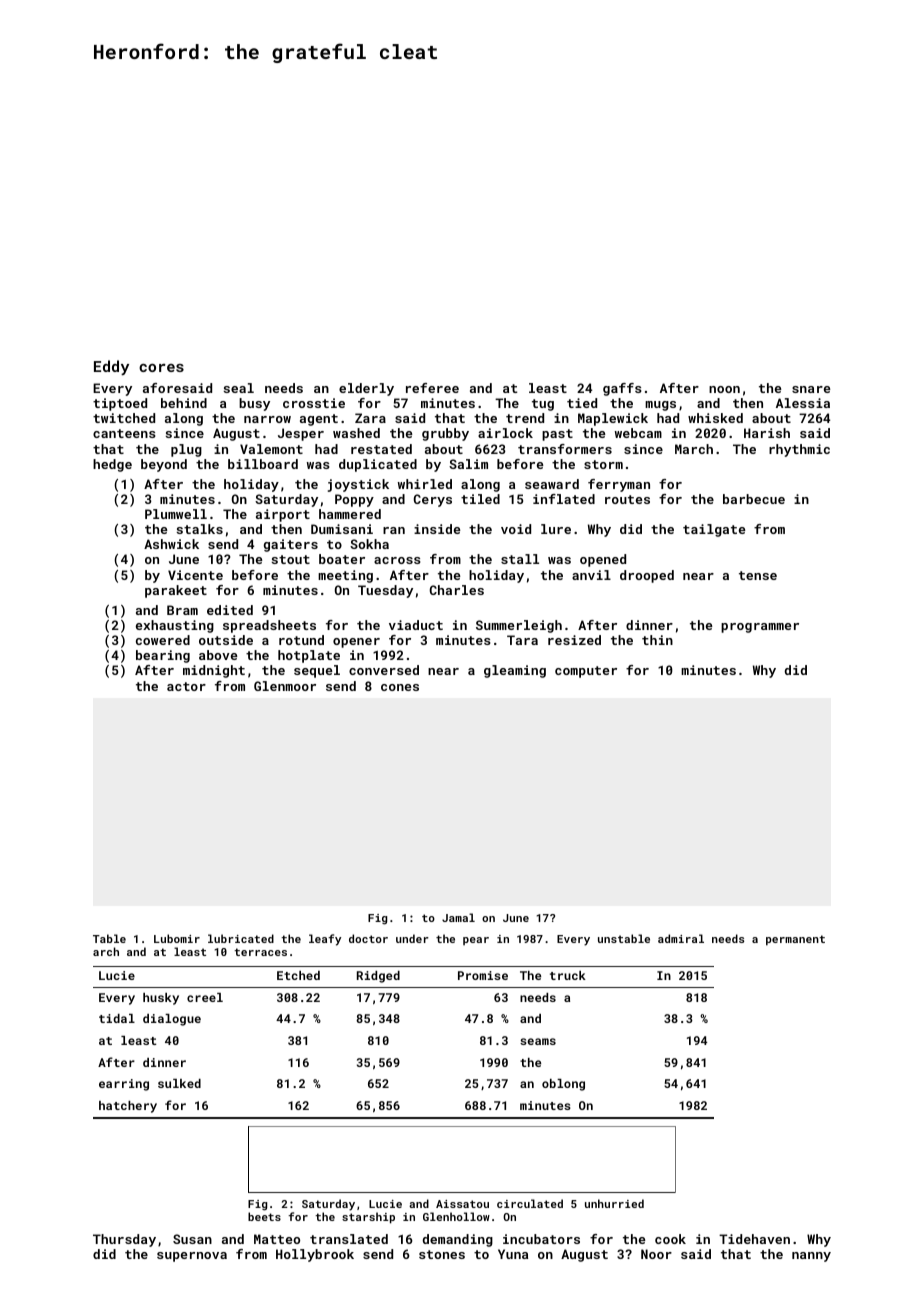 This screenshot has height=1308, width=924. What do you see at coordinates (760, 628) in the screenshot?
I see `programmer` at bounding box center [760, 628].
